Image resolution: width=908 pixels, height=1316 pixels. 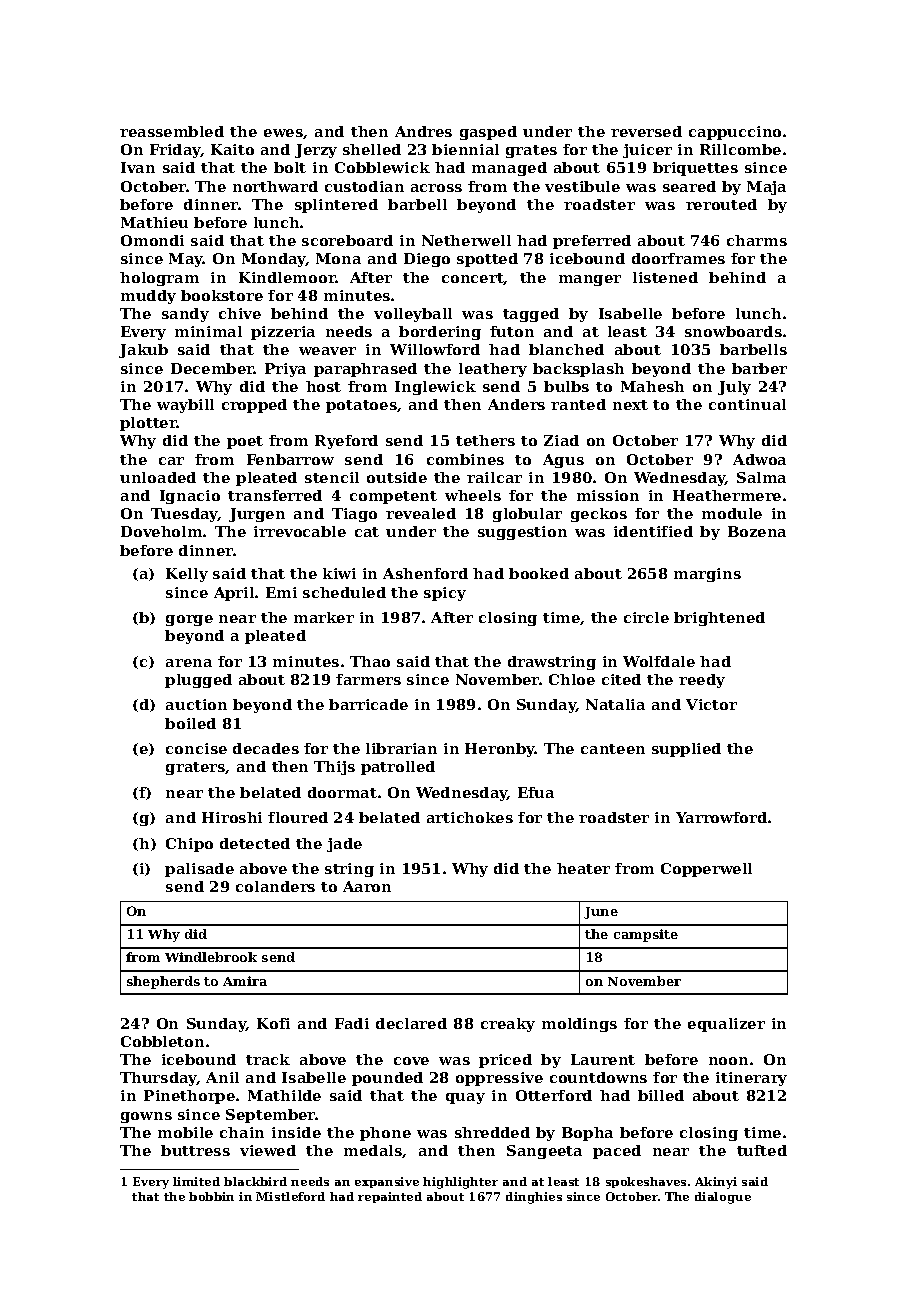 What do you see at coordinates (185, 406) in the screenshot?
I see `waybill` at bounding box center [185, 406].
